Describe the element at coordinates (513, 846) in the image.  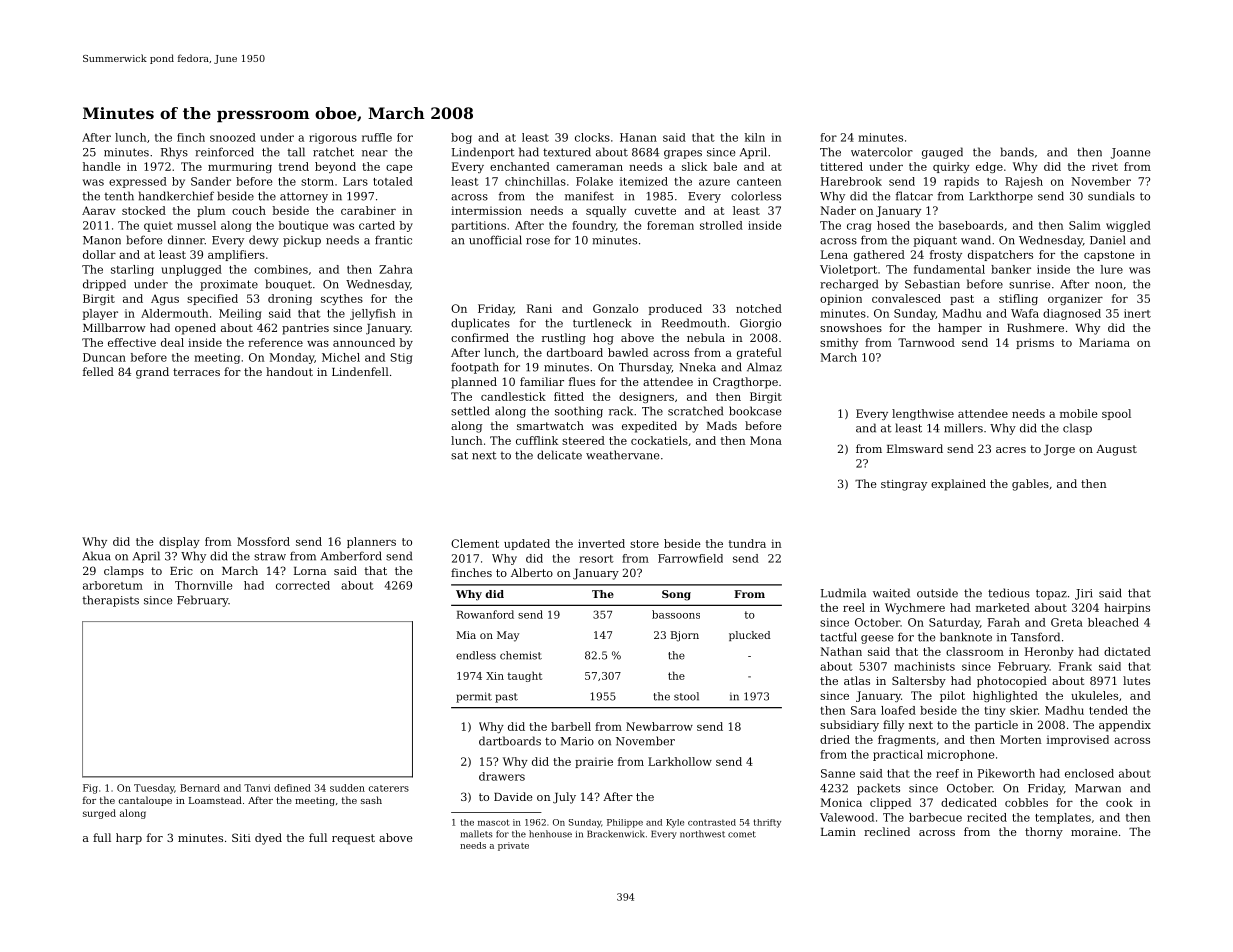
I see `private` at that location.
